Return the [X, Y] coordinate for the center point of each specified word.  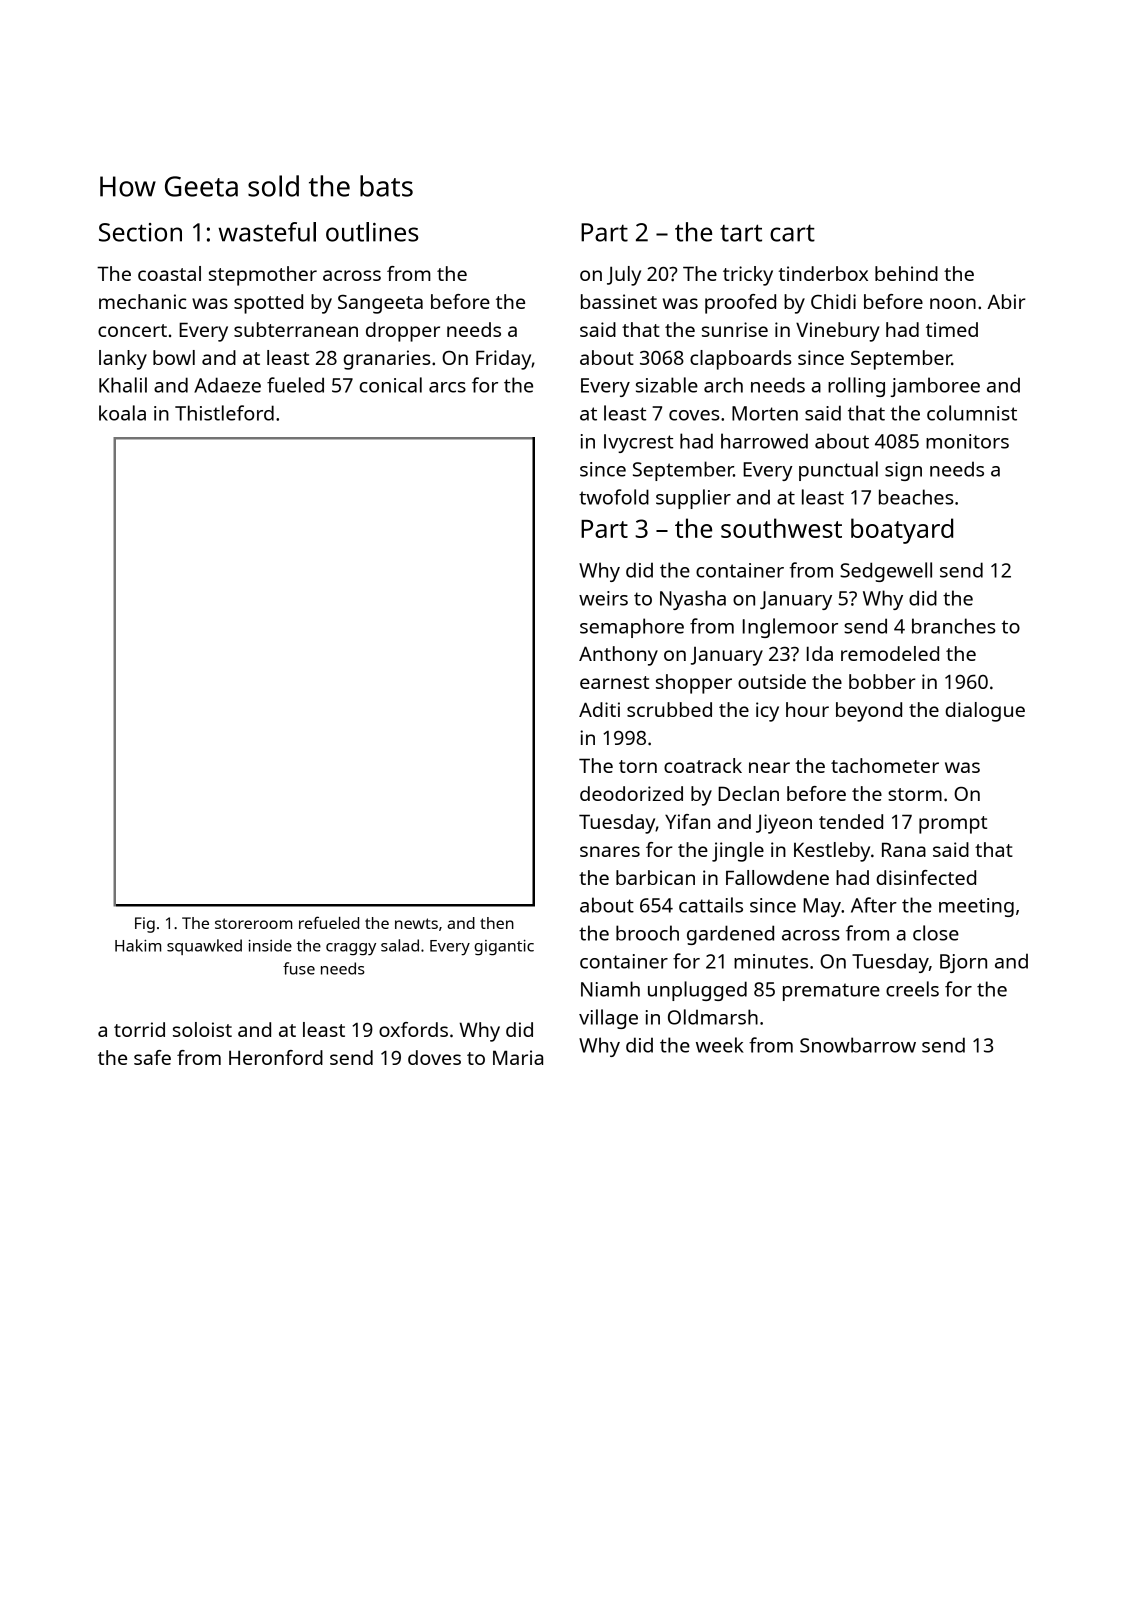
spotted [268, 304]
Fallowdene [777, 877]
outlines [372, 232]
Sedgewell [886, 572]
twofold [614, 497]
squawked [204, 947]
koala [122, 413]
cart [792, 233]
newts [416, 923]
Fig [145, 925]
